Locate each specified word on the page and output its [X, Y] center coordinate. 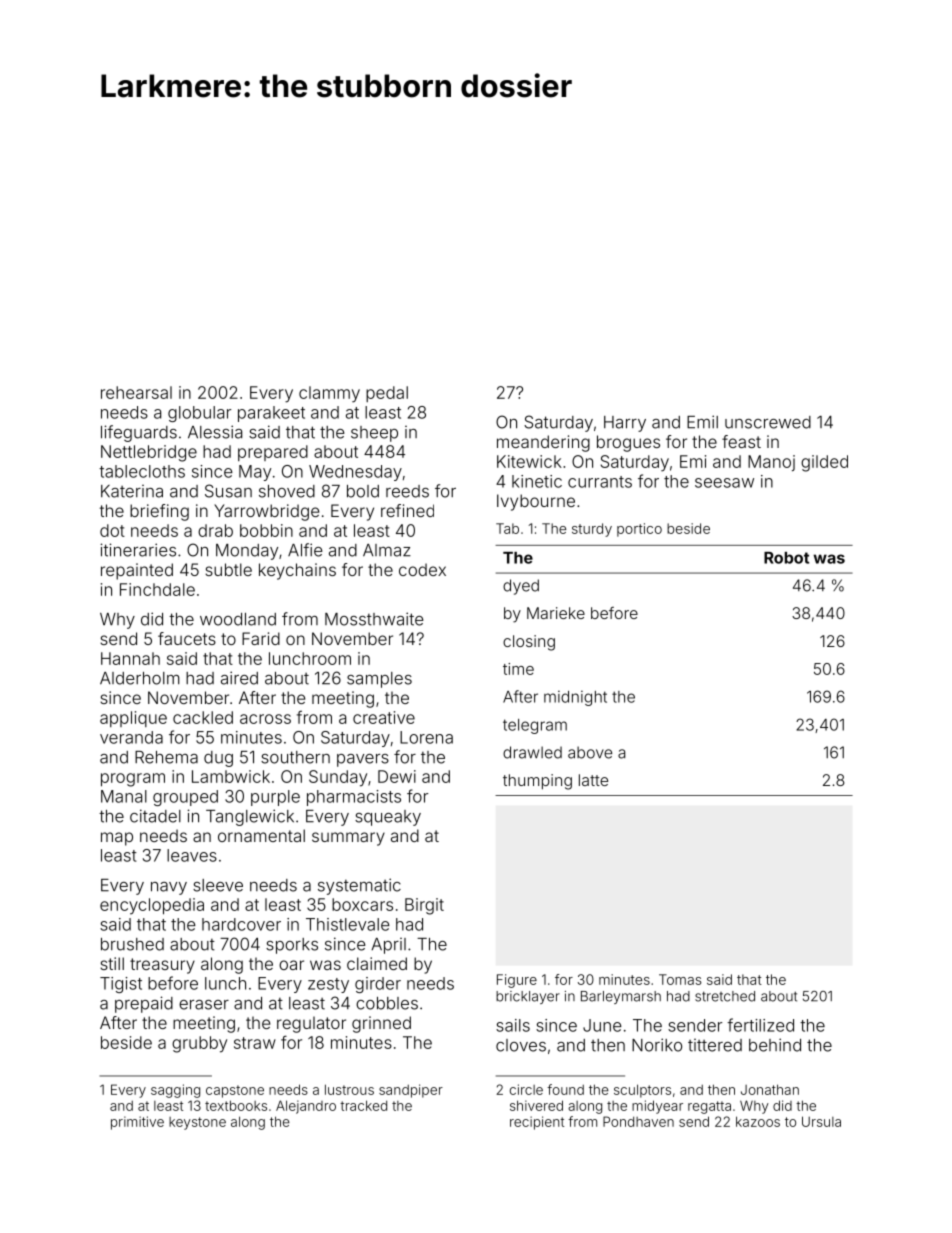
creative [384, 717]
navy [169, 888]
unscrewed [768, 422]
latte [593, 780]
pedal [387, 394]
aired [239, 678]
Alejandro [306, 1107]
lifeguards [139, 433]
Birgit [424, 906]
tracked [363, 1105]
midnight [575, 698]
